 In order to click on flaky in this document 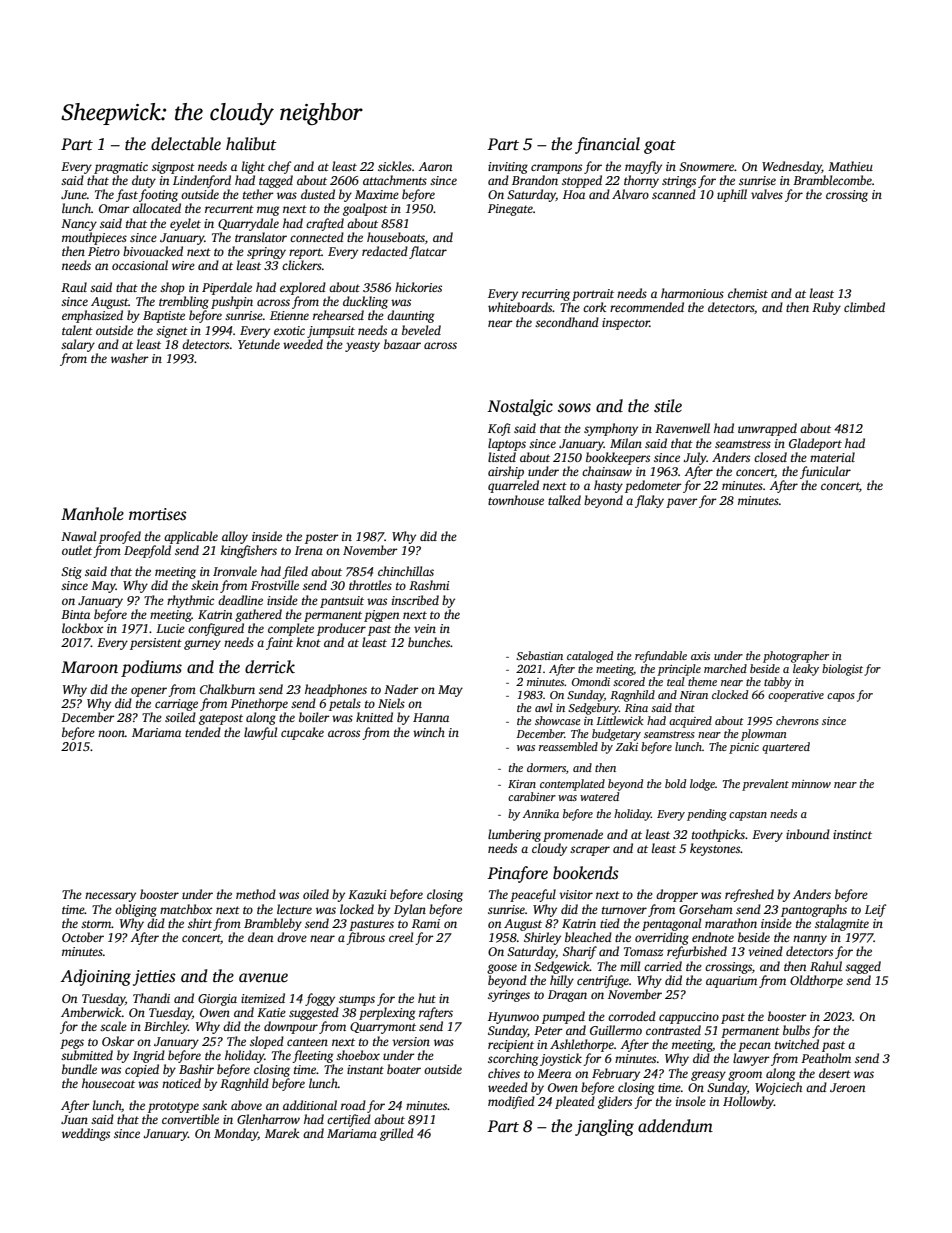, I will do `click(649, 501)`.
